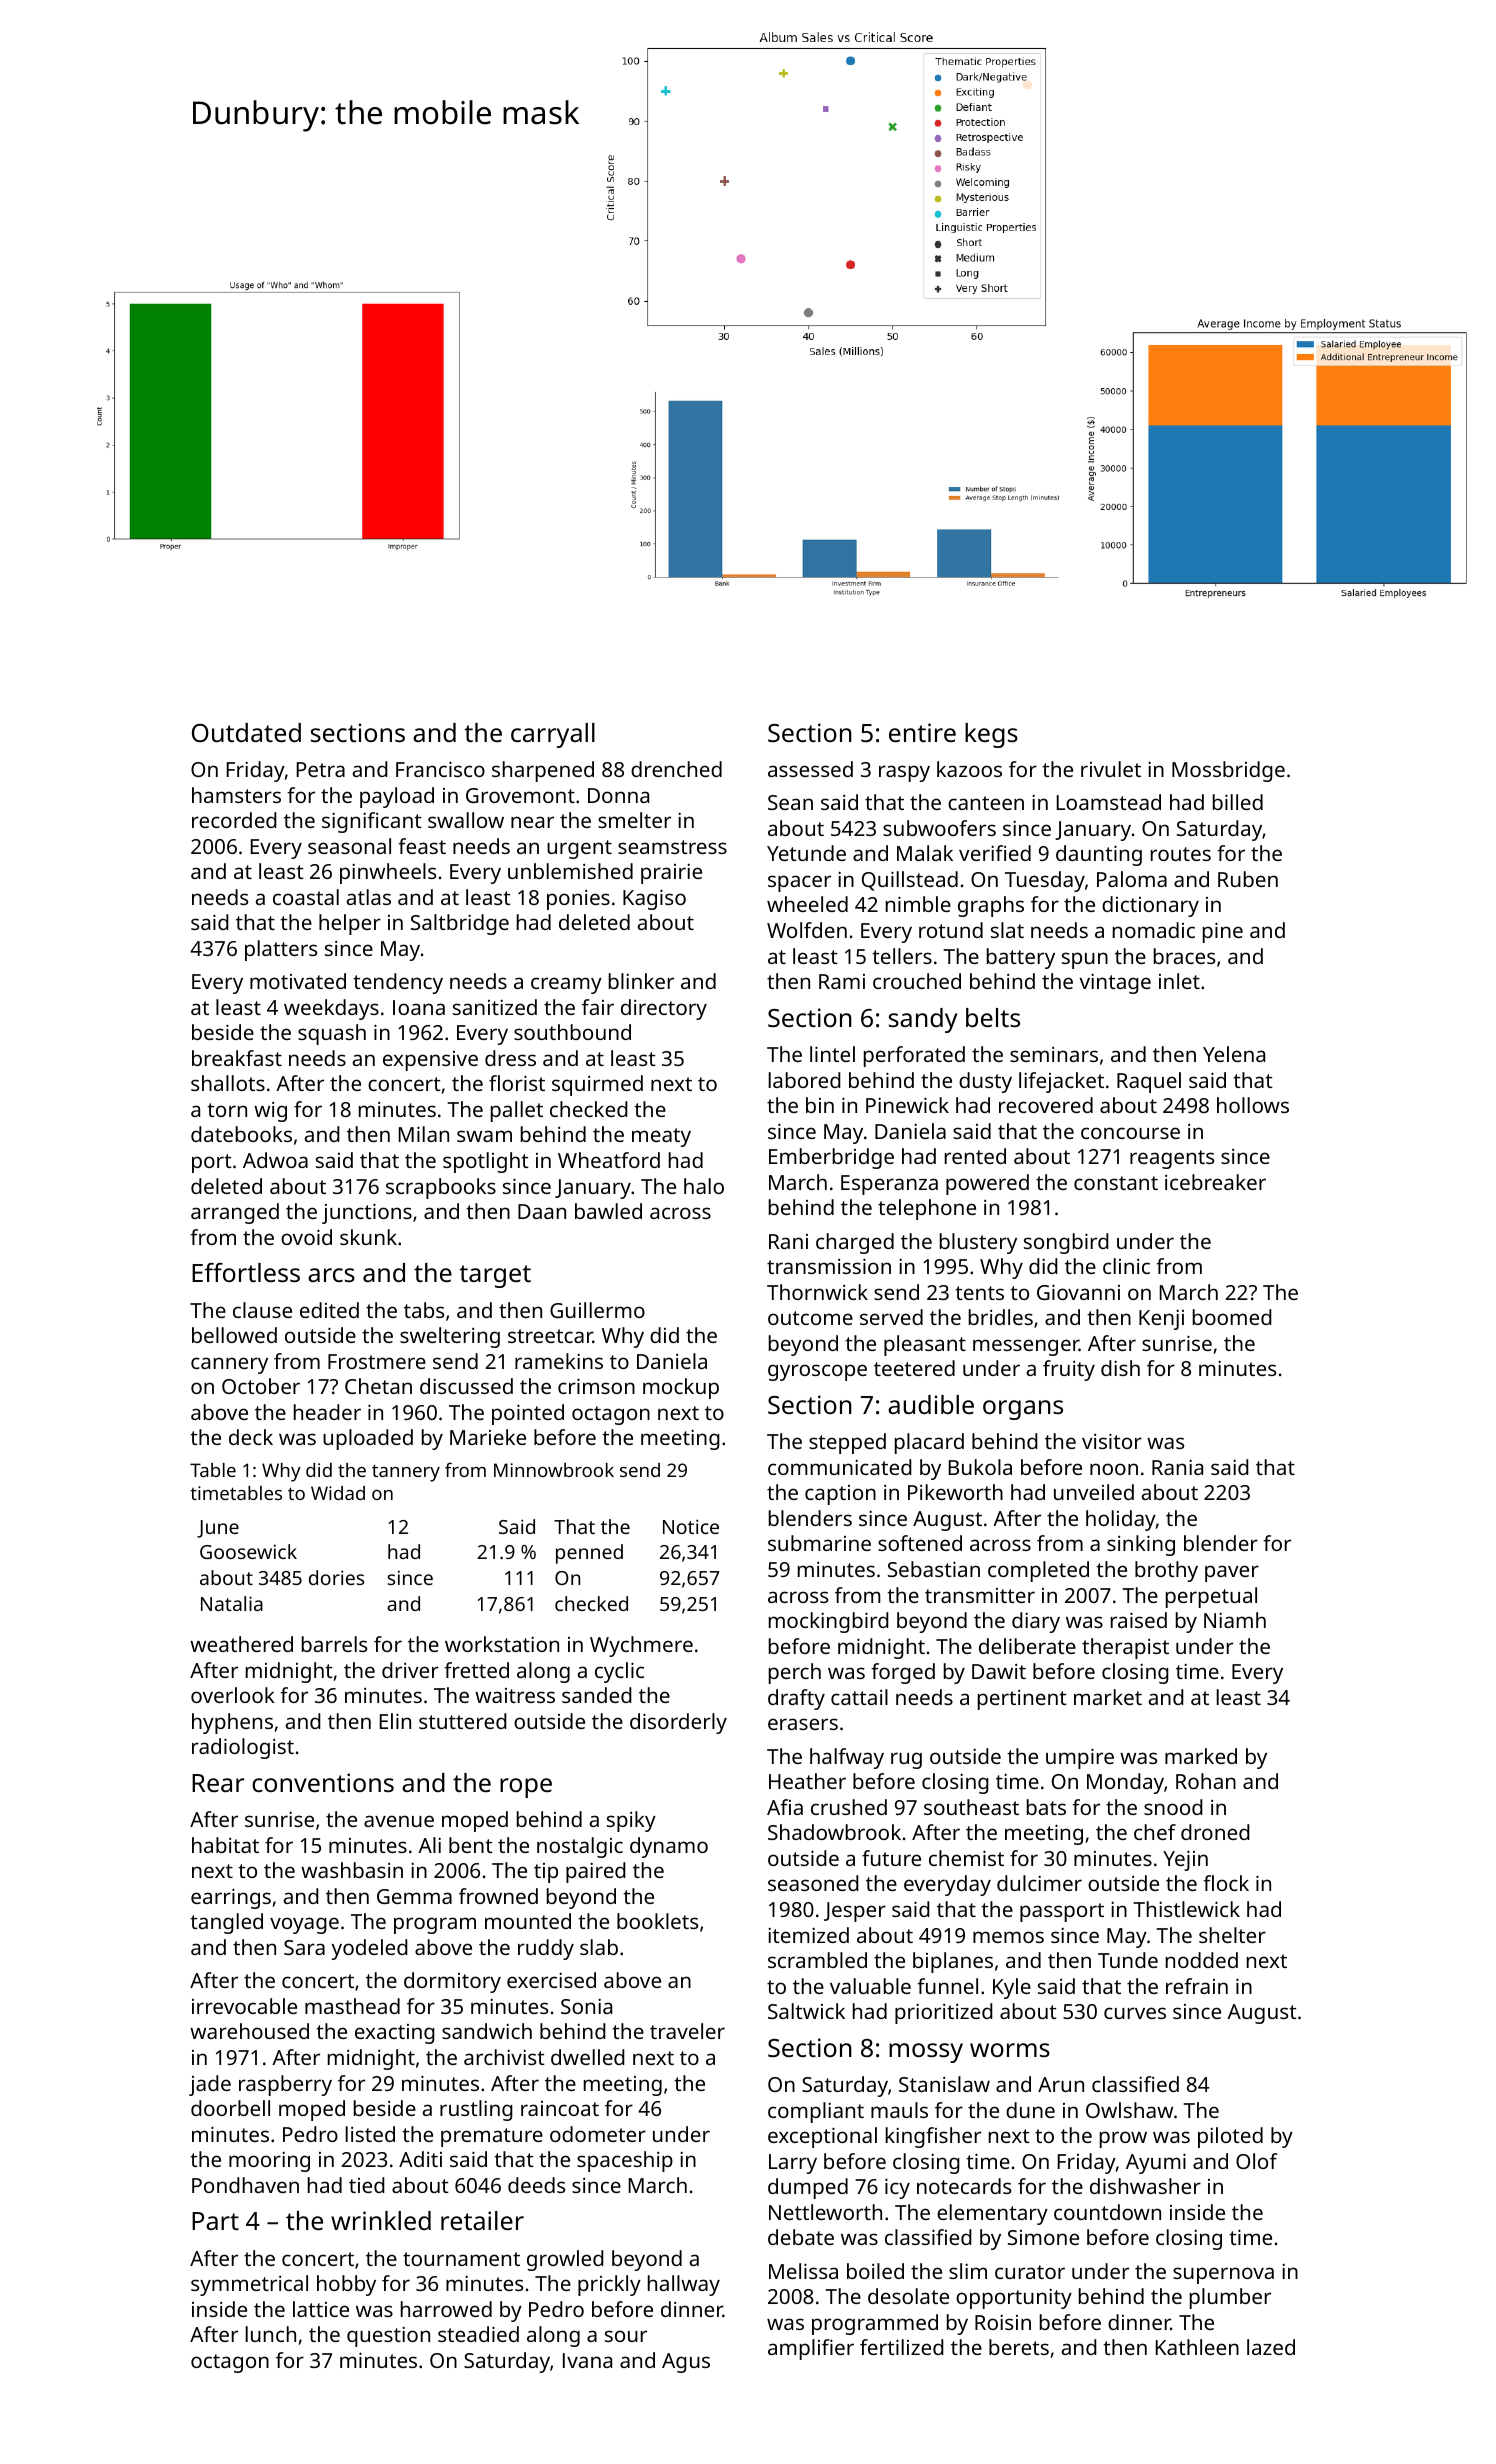 This image has height=2464, width=1496. Describe the element at coordinates (1022, 1700) in the image. I see `pertinent` at that location.
